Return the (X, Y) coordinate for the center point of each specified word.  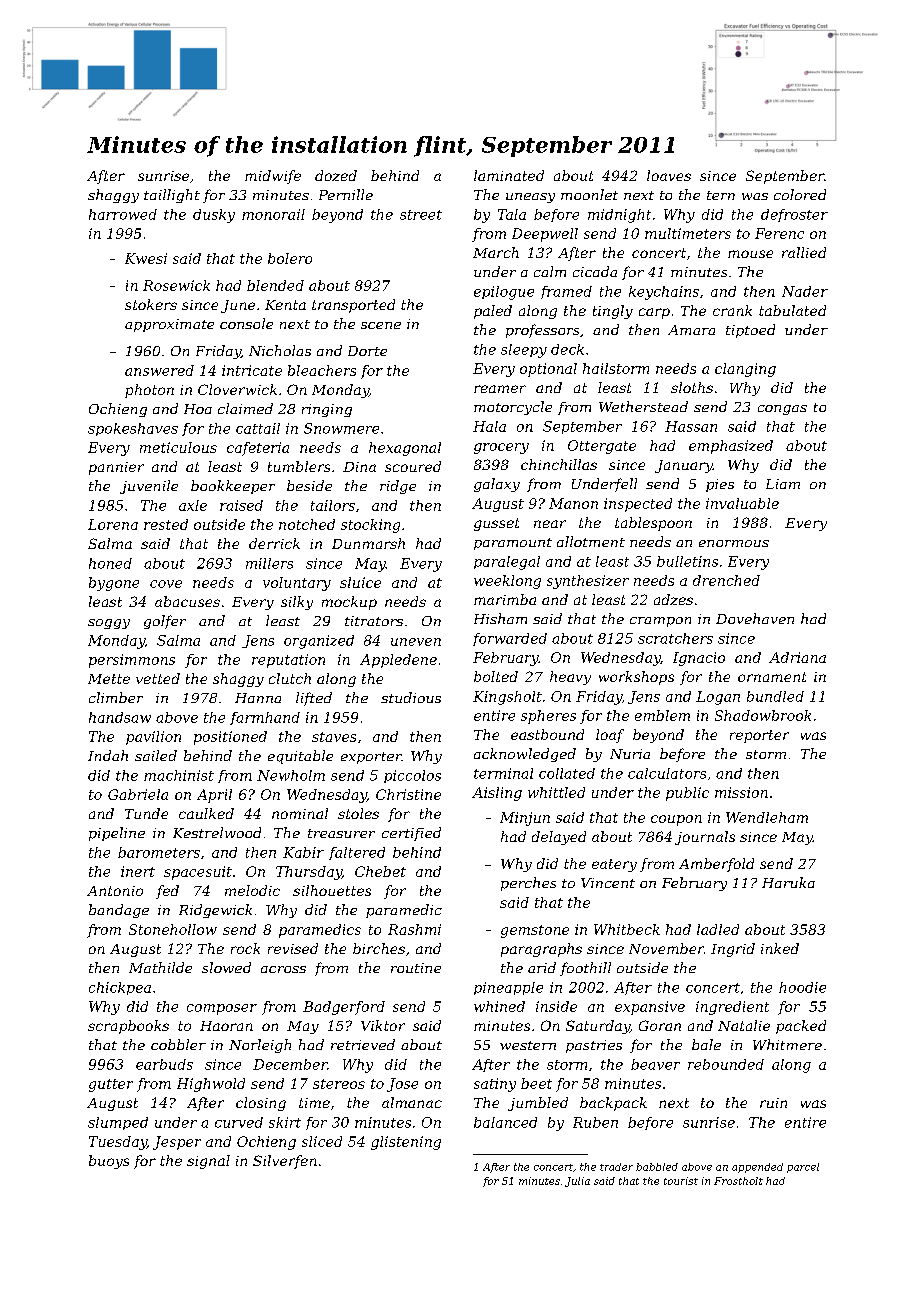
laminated (509, 175)
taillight (172, 196)
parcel (803, 1168)
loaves (669, 175)
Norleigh (260, 1046)
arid (542, 967)
